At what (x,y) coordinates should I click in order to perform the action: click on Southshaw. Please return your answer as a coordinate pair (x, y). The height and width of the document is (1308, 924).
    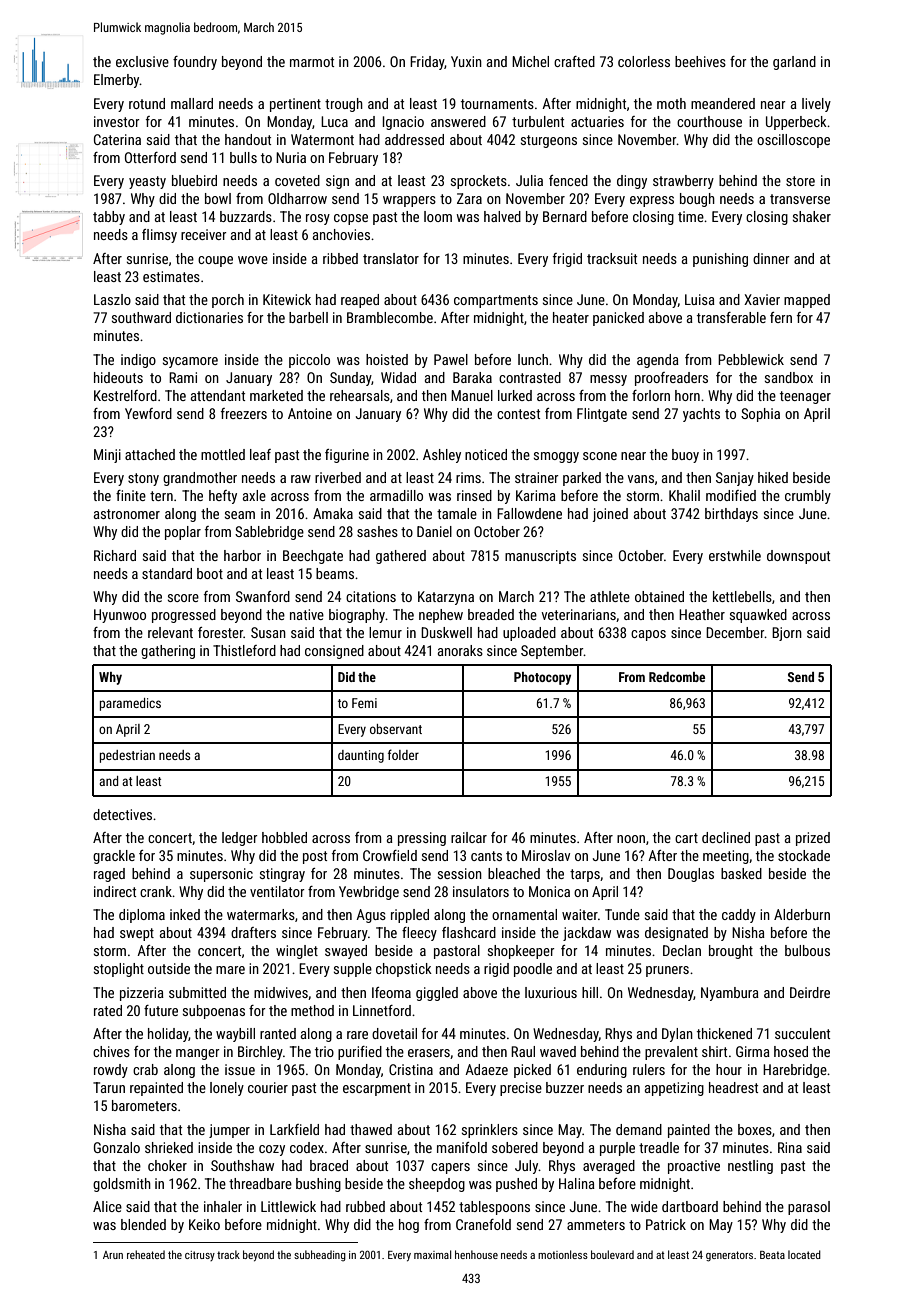
    Looking at the image, I should click on (242, 1165).
